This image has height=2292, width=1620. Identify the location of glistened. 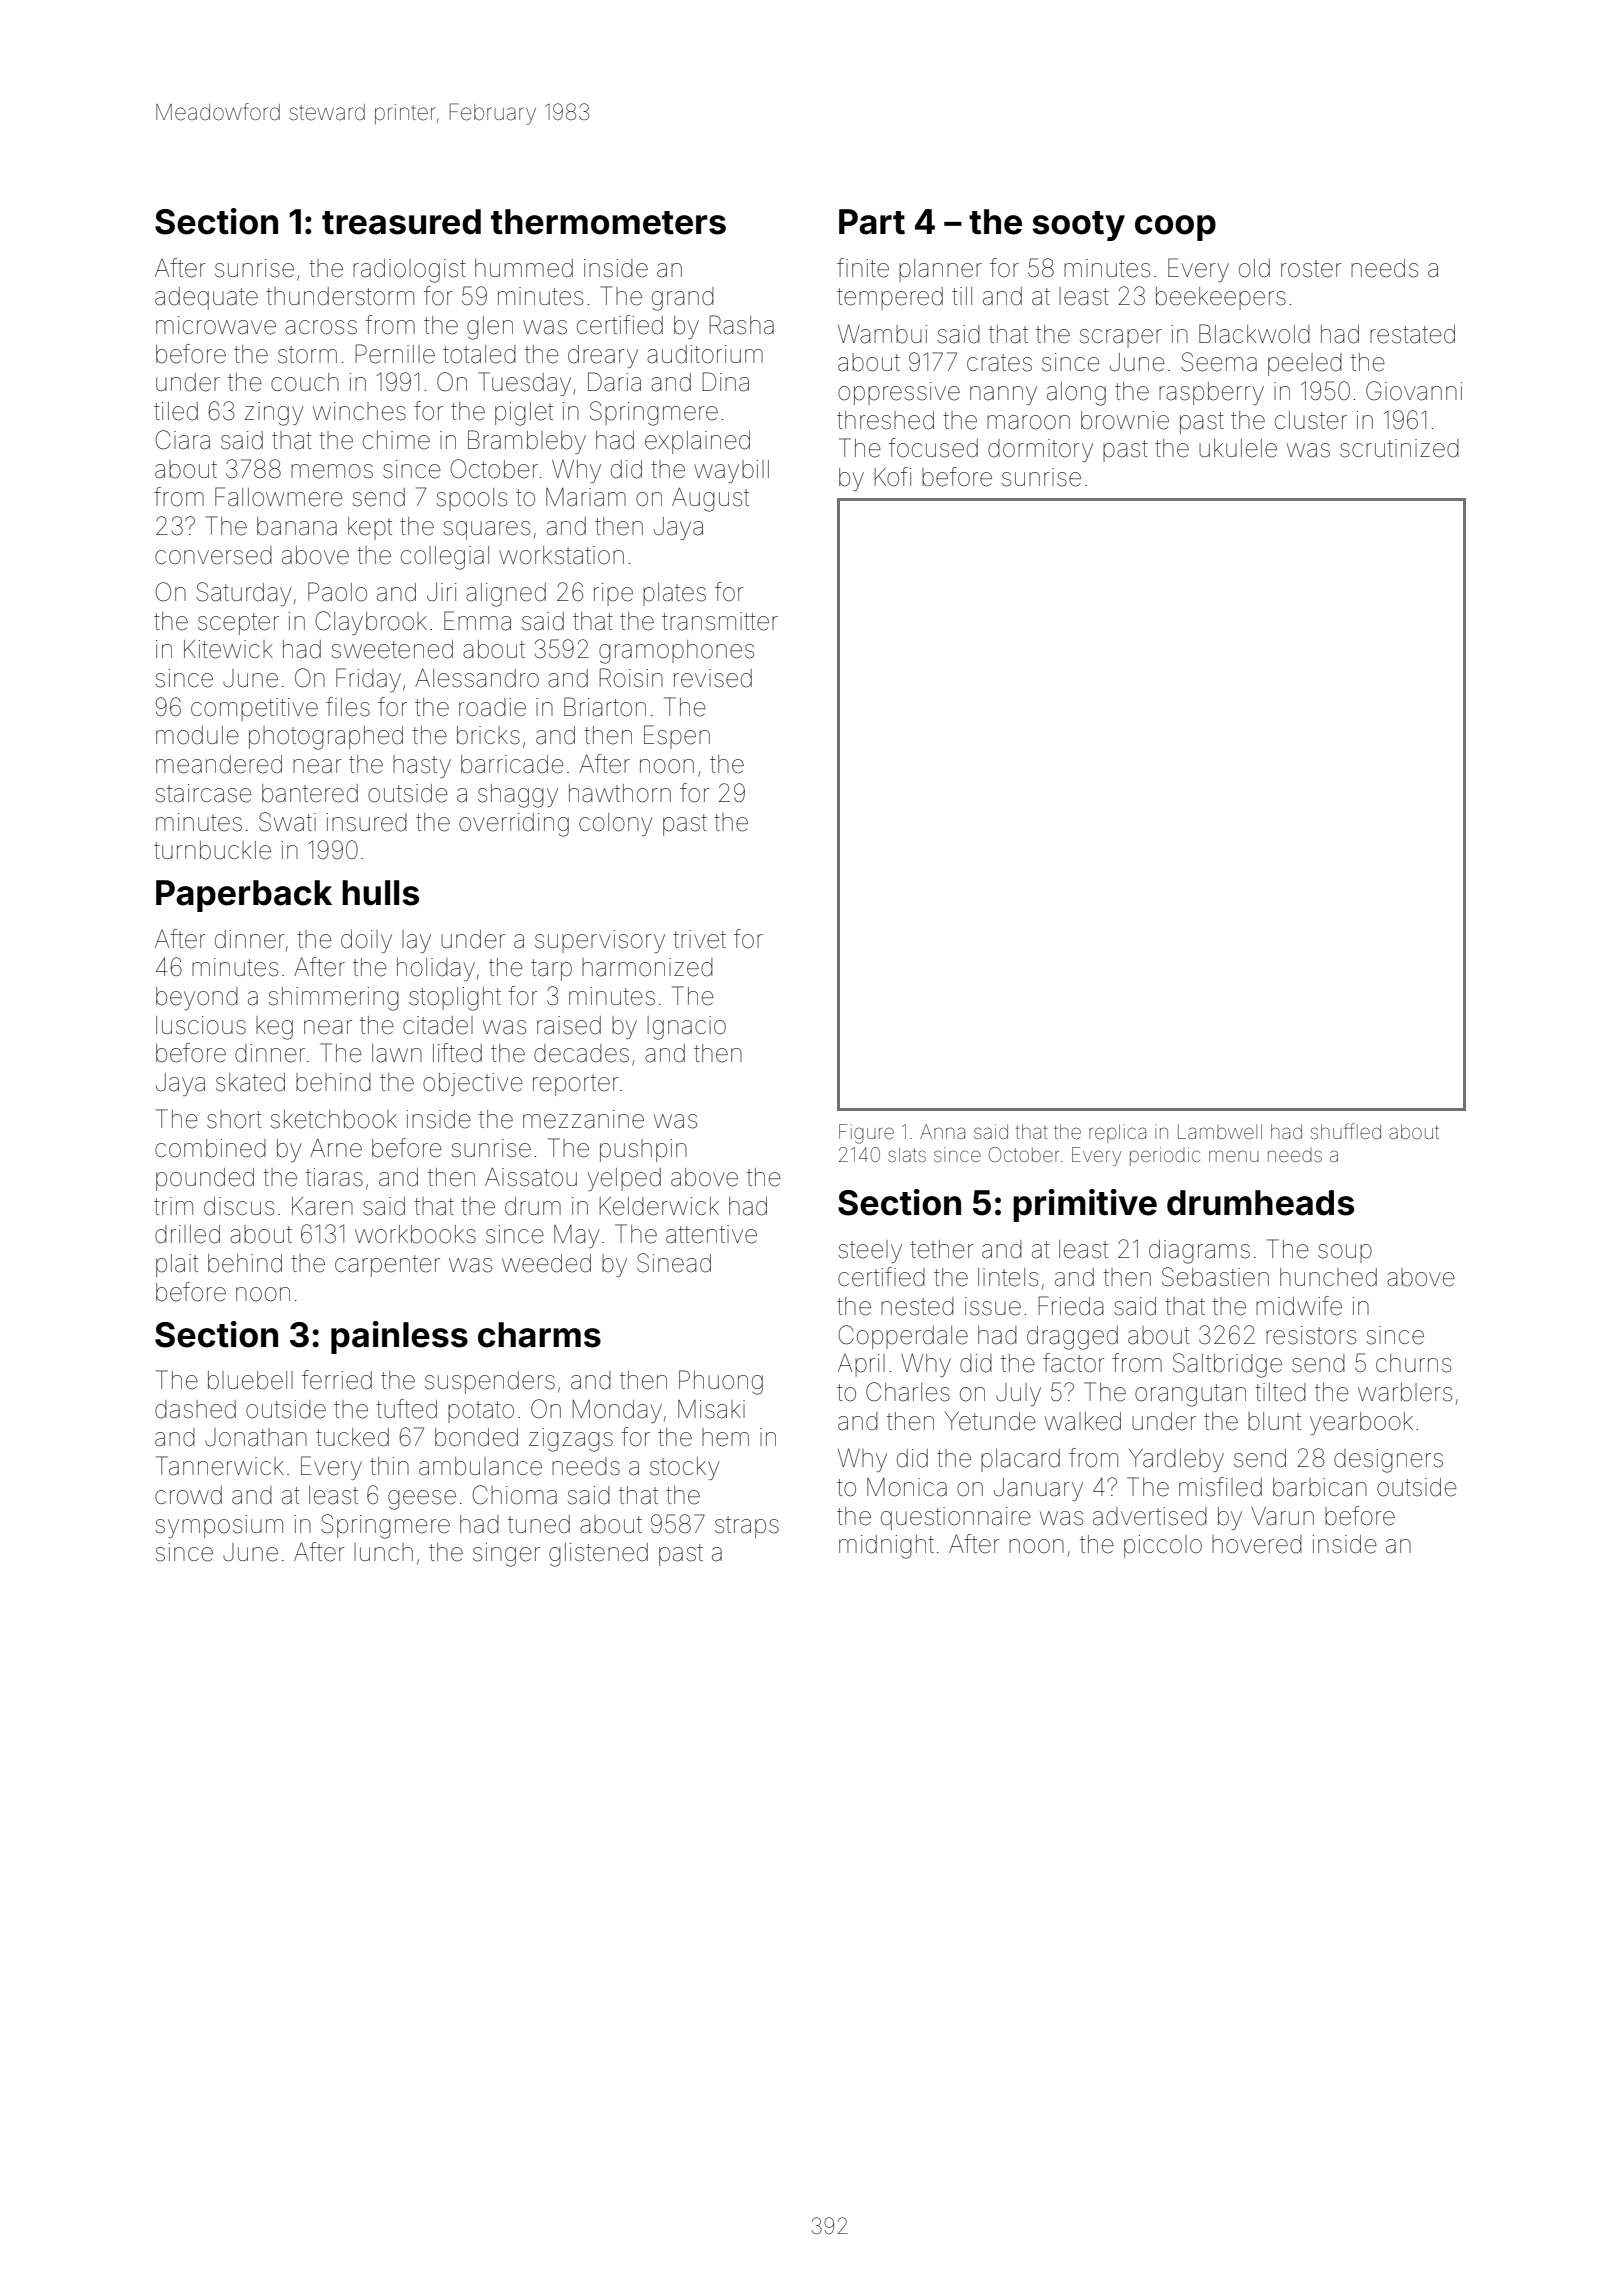
(598, 1555).
